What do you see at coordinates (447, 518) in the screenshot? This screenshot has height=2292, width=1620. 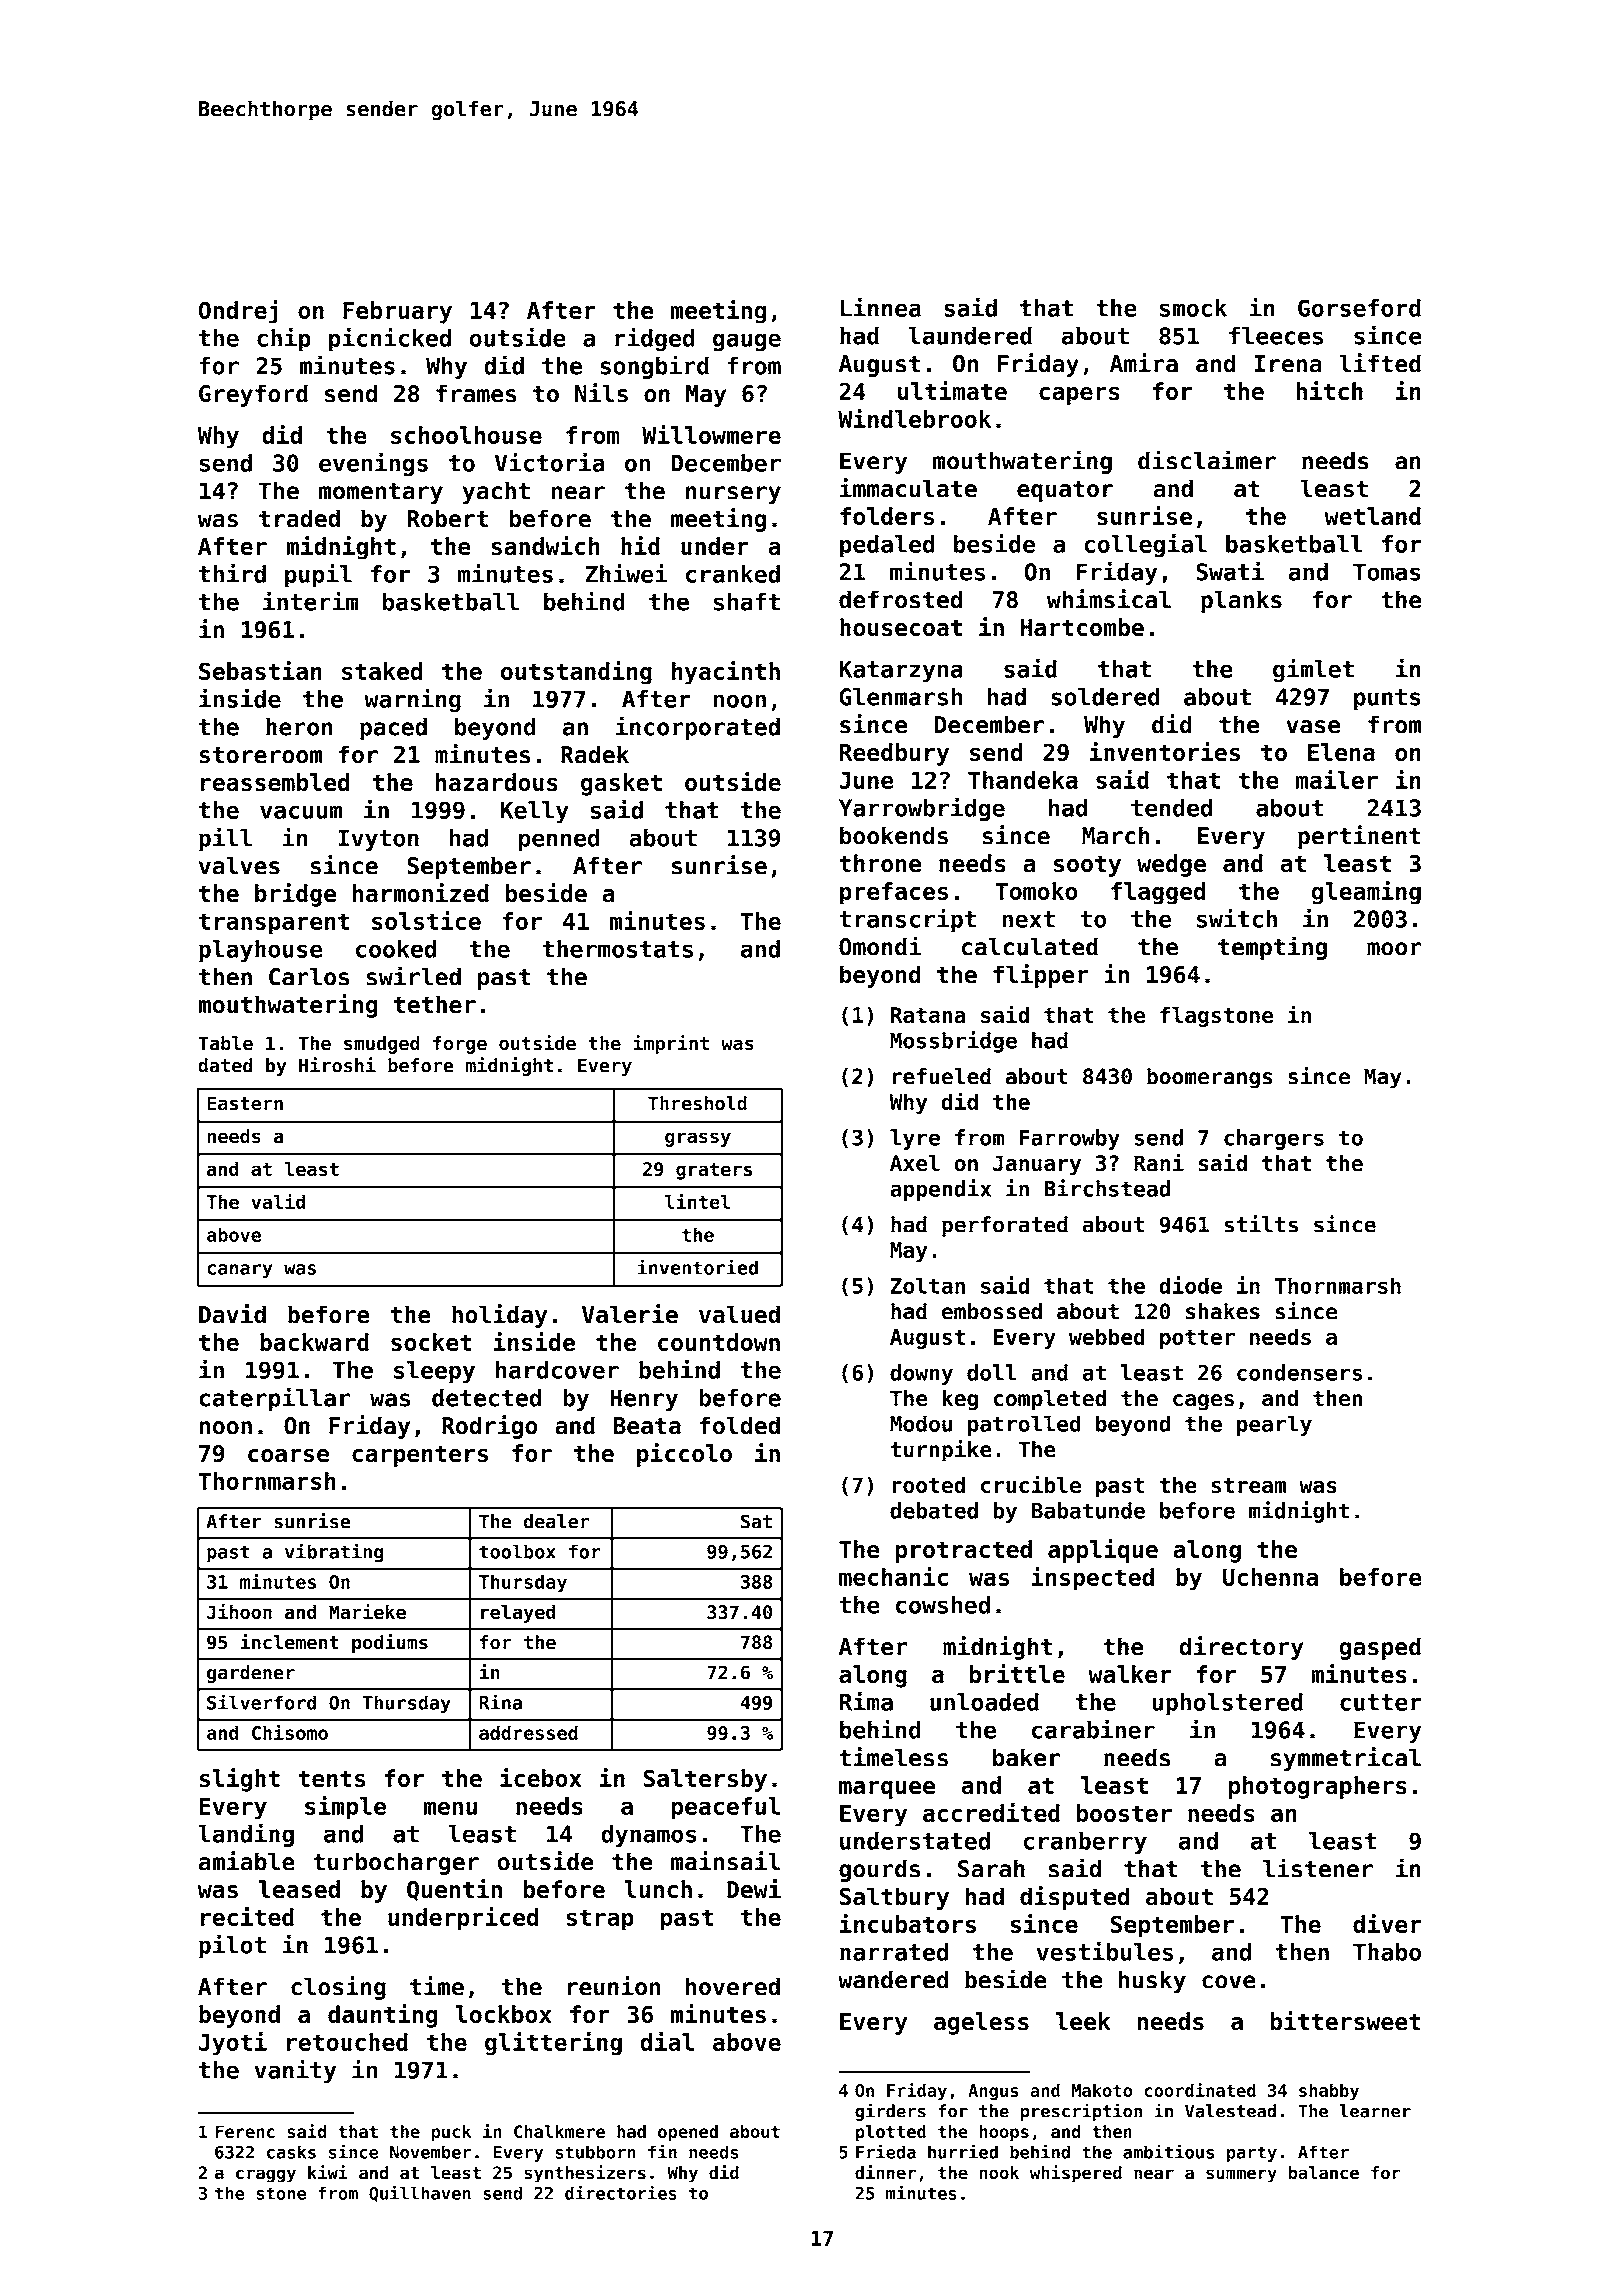 I see `Robert` at bounding box center [447, 518].
